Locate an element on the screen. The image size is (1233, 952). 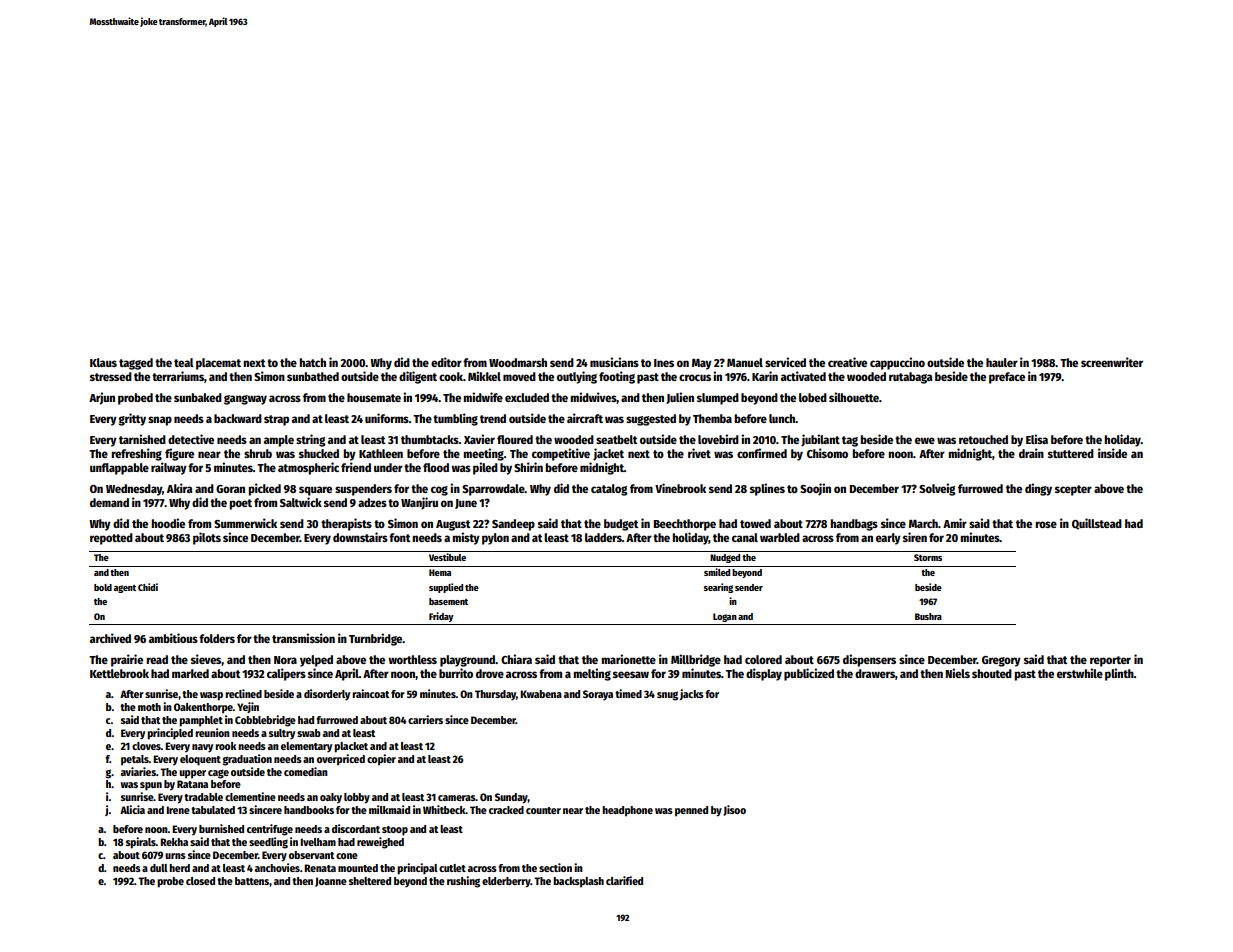
Jisoo is located at coordinates (734, 810).
